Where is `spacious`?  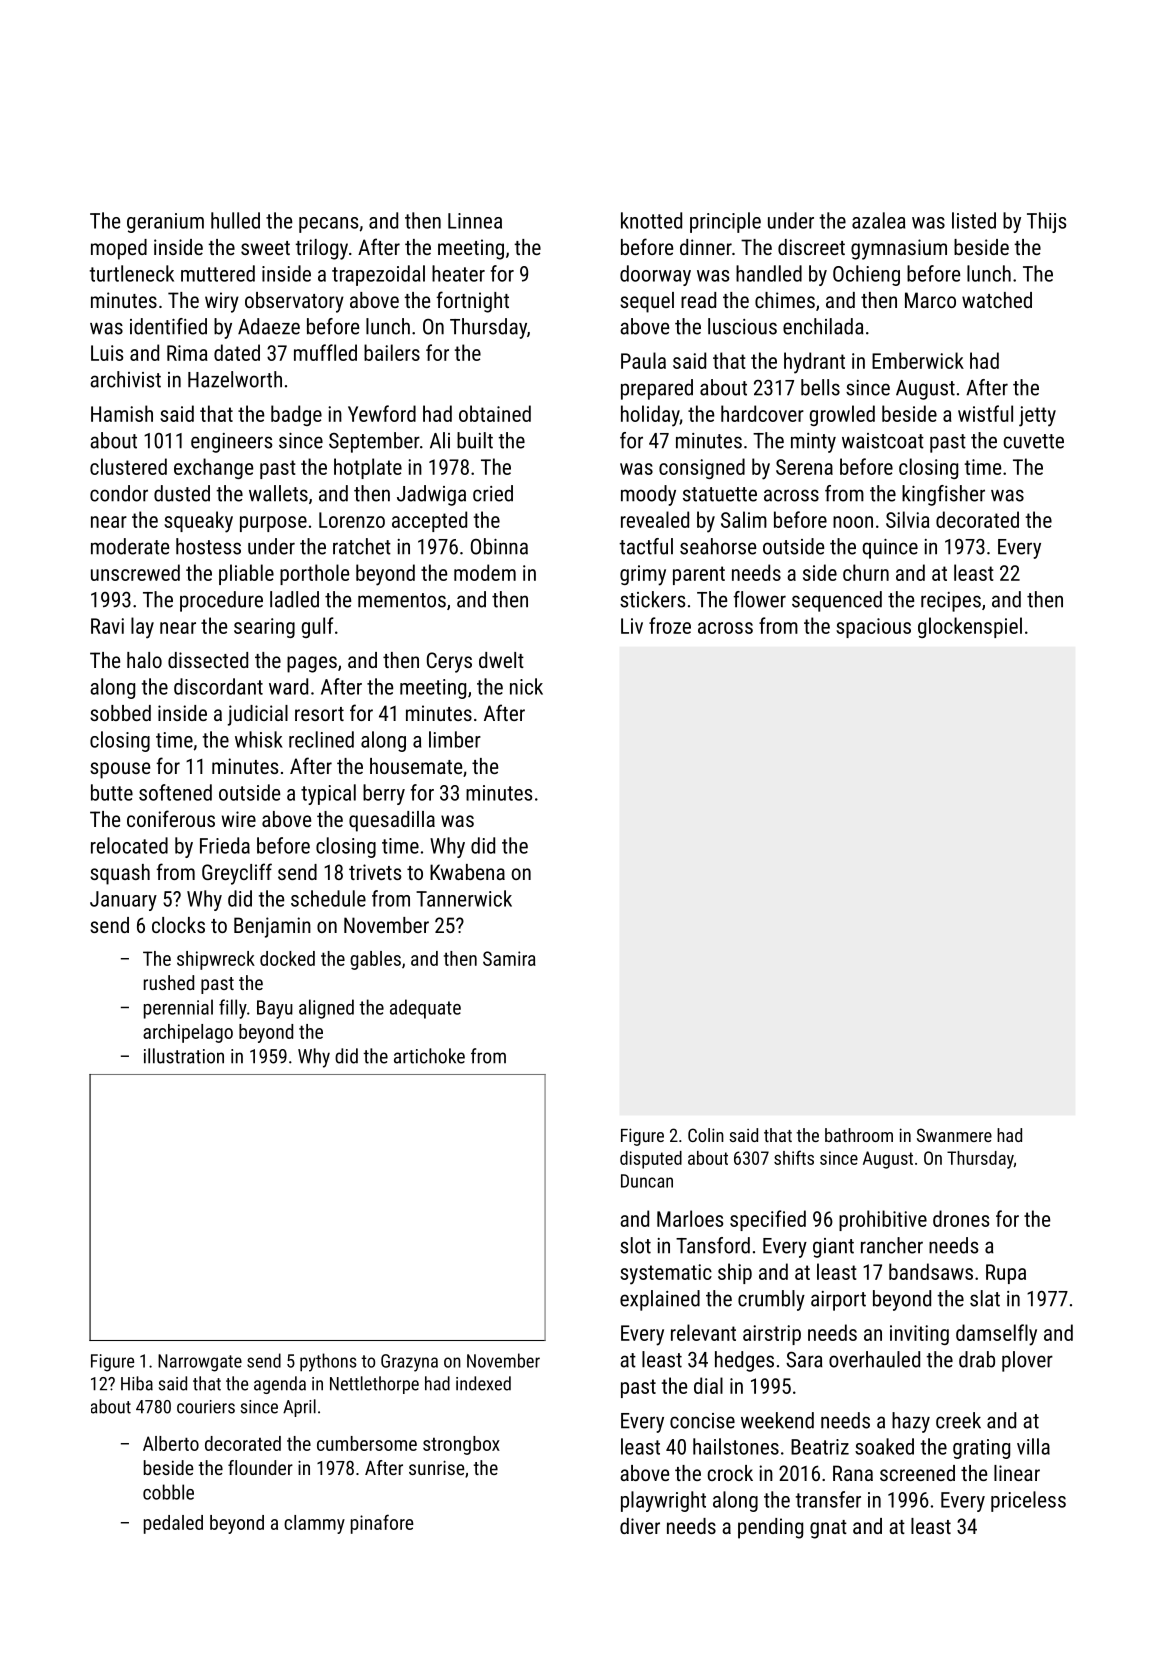 spacious is located at coordinates (873, 628).
